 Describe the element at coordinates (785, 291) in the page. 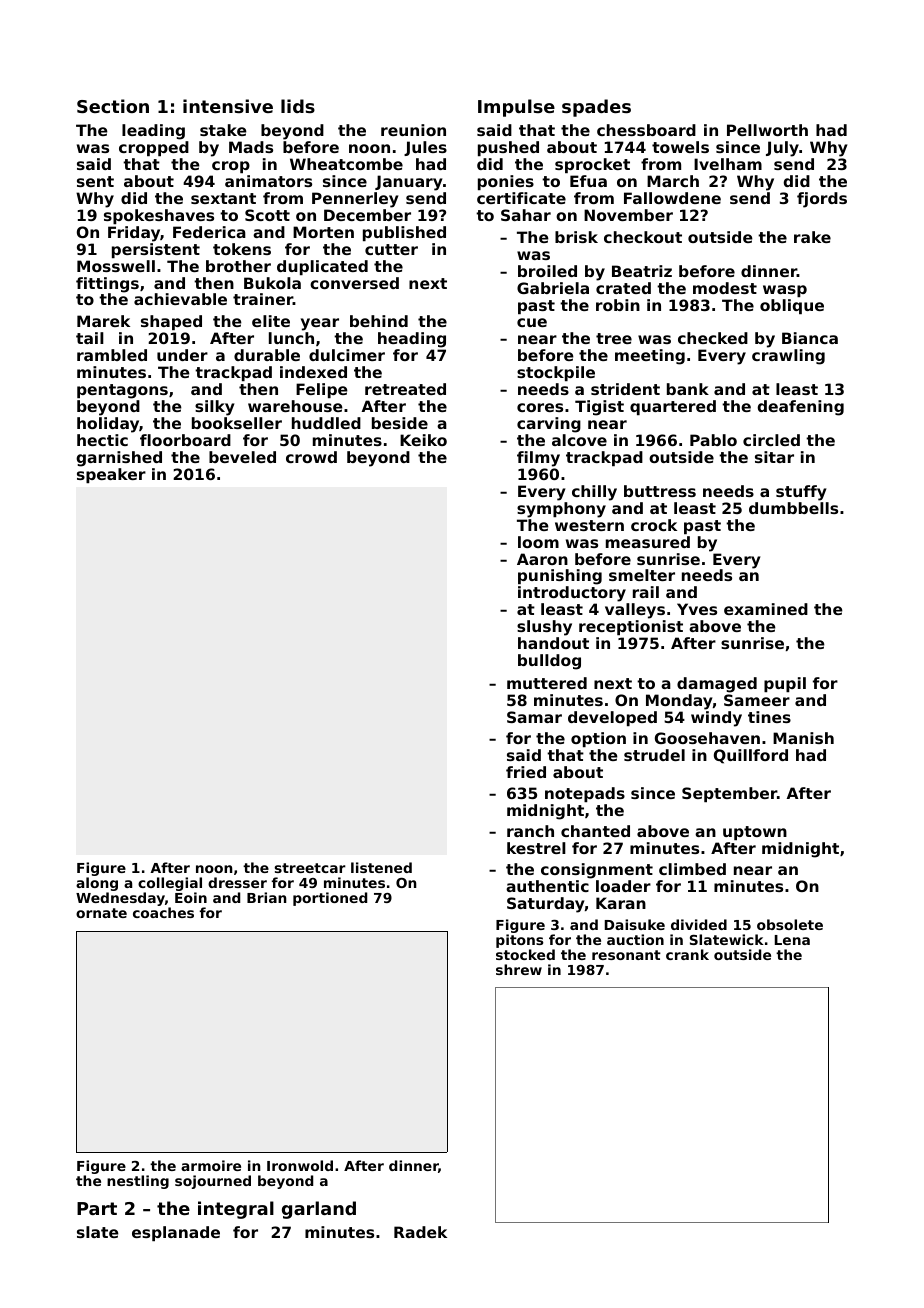

I see `wasp` at that location.
